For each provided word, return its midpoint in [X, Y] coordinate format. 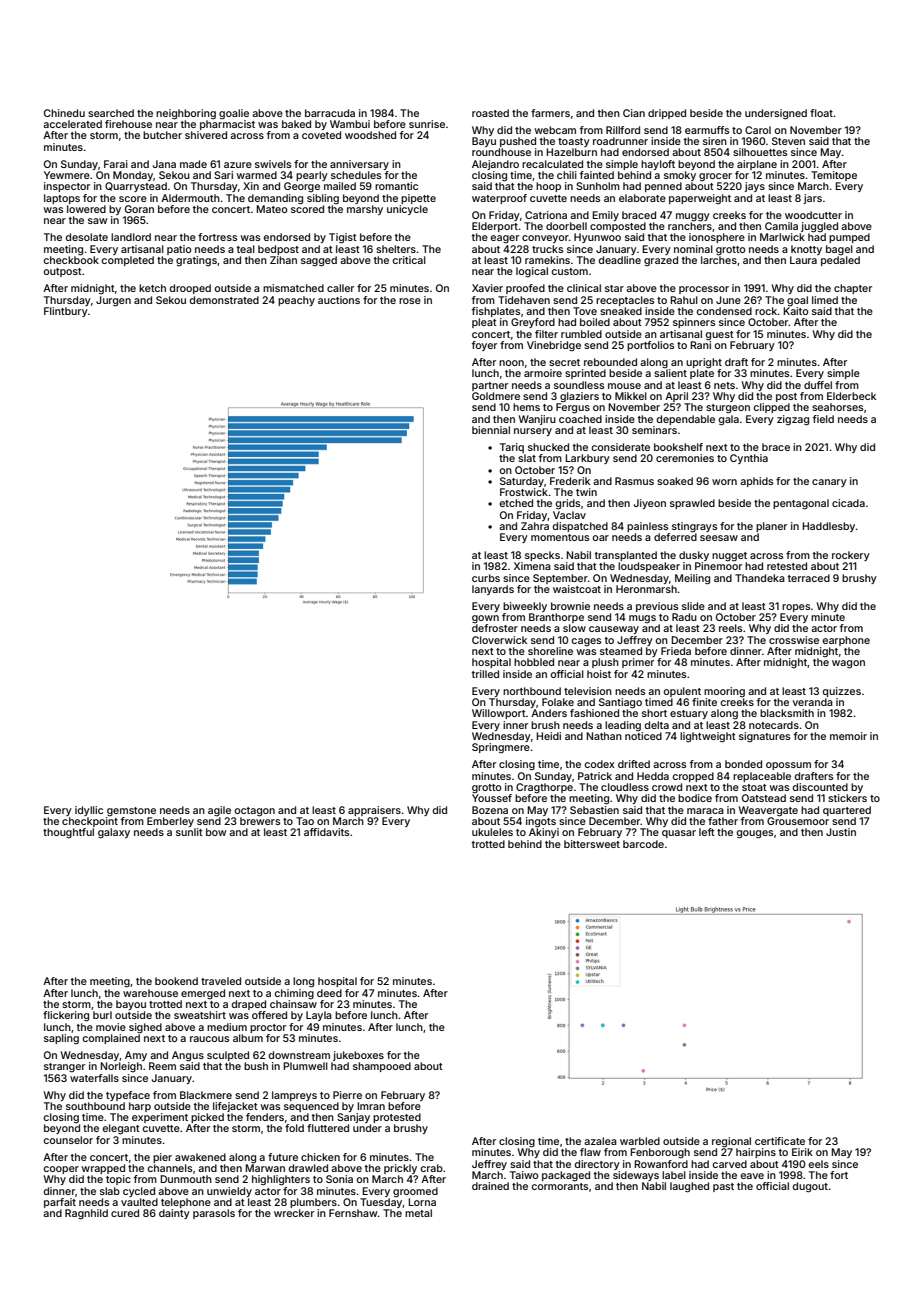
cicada [848, 503]
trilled [485, 674]
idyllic [89, 811]
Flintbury [66, 312]
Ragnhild [86, 1214]
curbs [486, 578]
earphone [846, 641]
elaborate [642, 198]
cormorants [560, 1186]
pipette [418, 199]
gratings [196, 261]
